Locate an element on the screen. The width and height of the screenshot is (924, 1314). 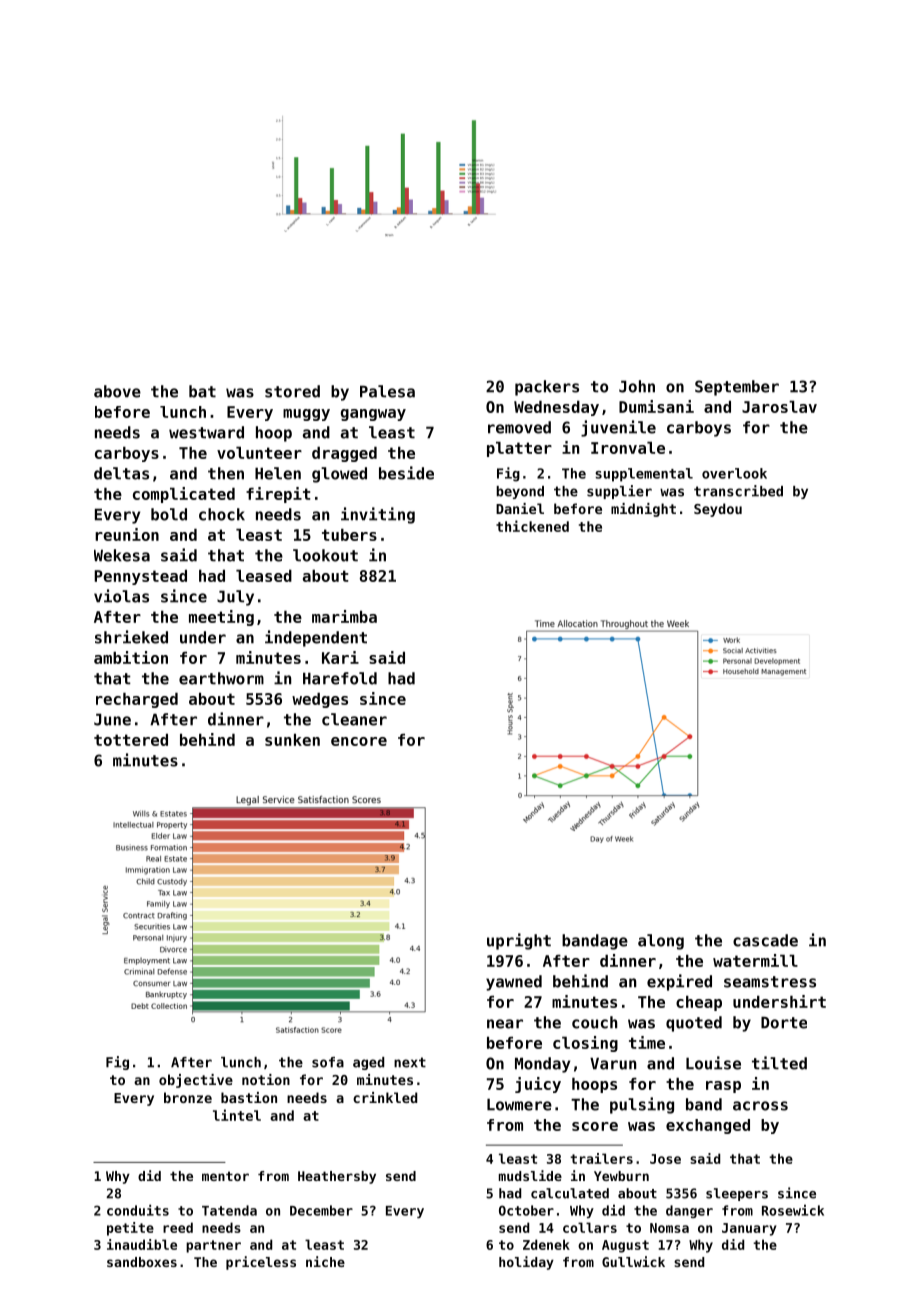
Wekesa is located at coordinates (122, 555).
